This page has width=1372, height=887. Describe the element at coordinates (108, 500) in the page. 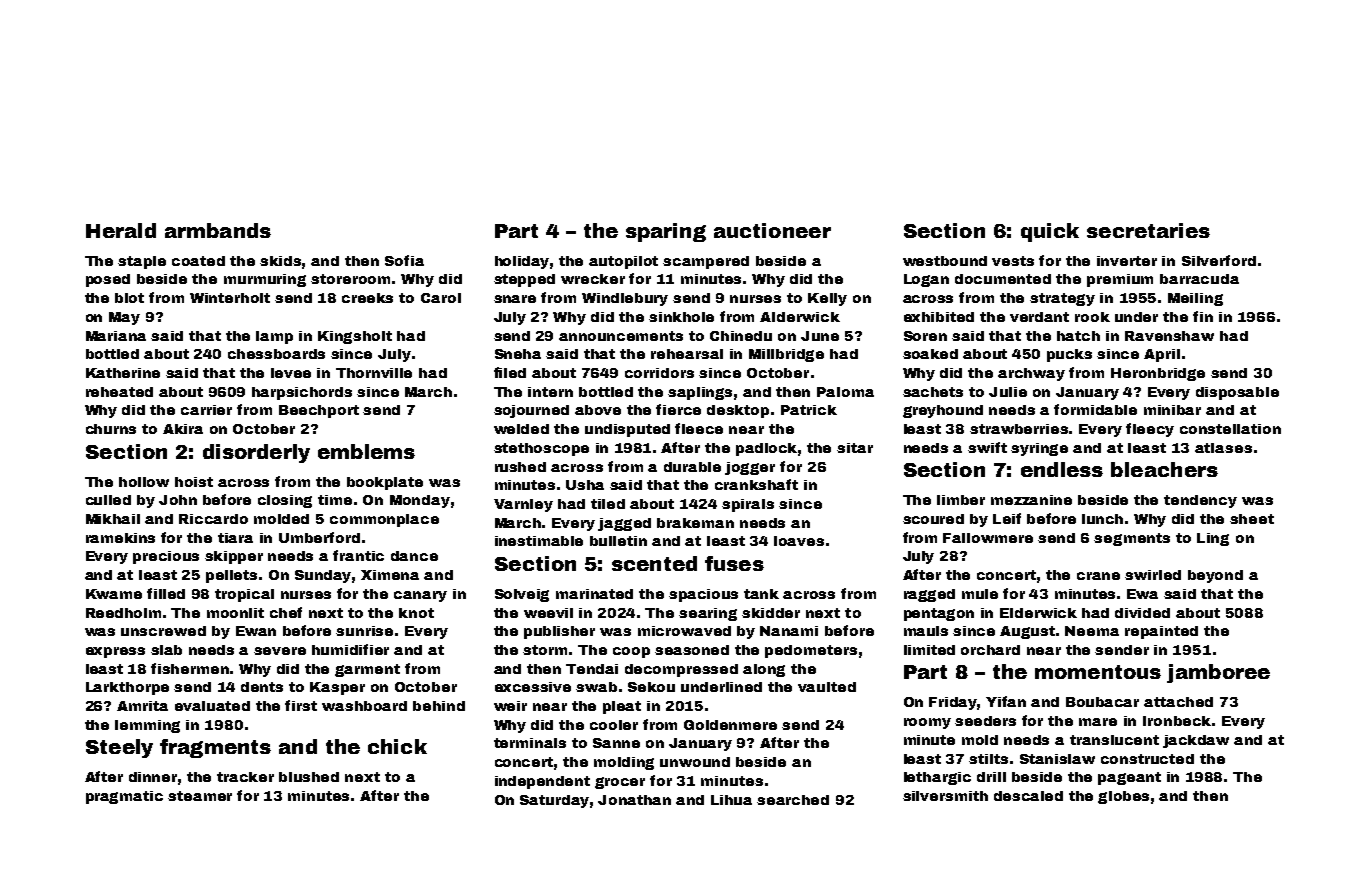

I see `culled` at that location.
